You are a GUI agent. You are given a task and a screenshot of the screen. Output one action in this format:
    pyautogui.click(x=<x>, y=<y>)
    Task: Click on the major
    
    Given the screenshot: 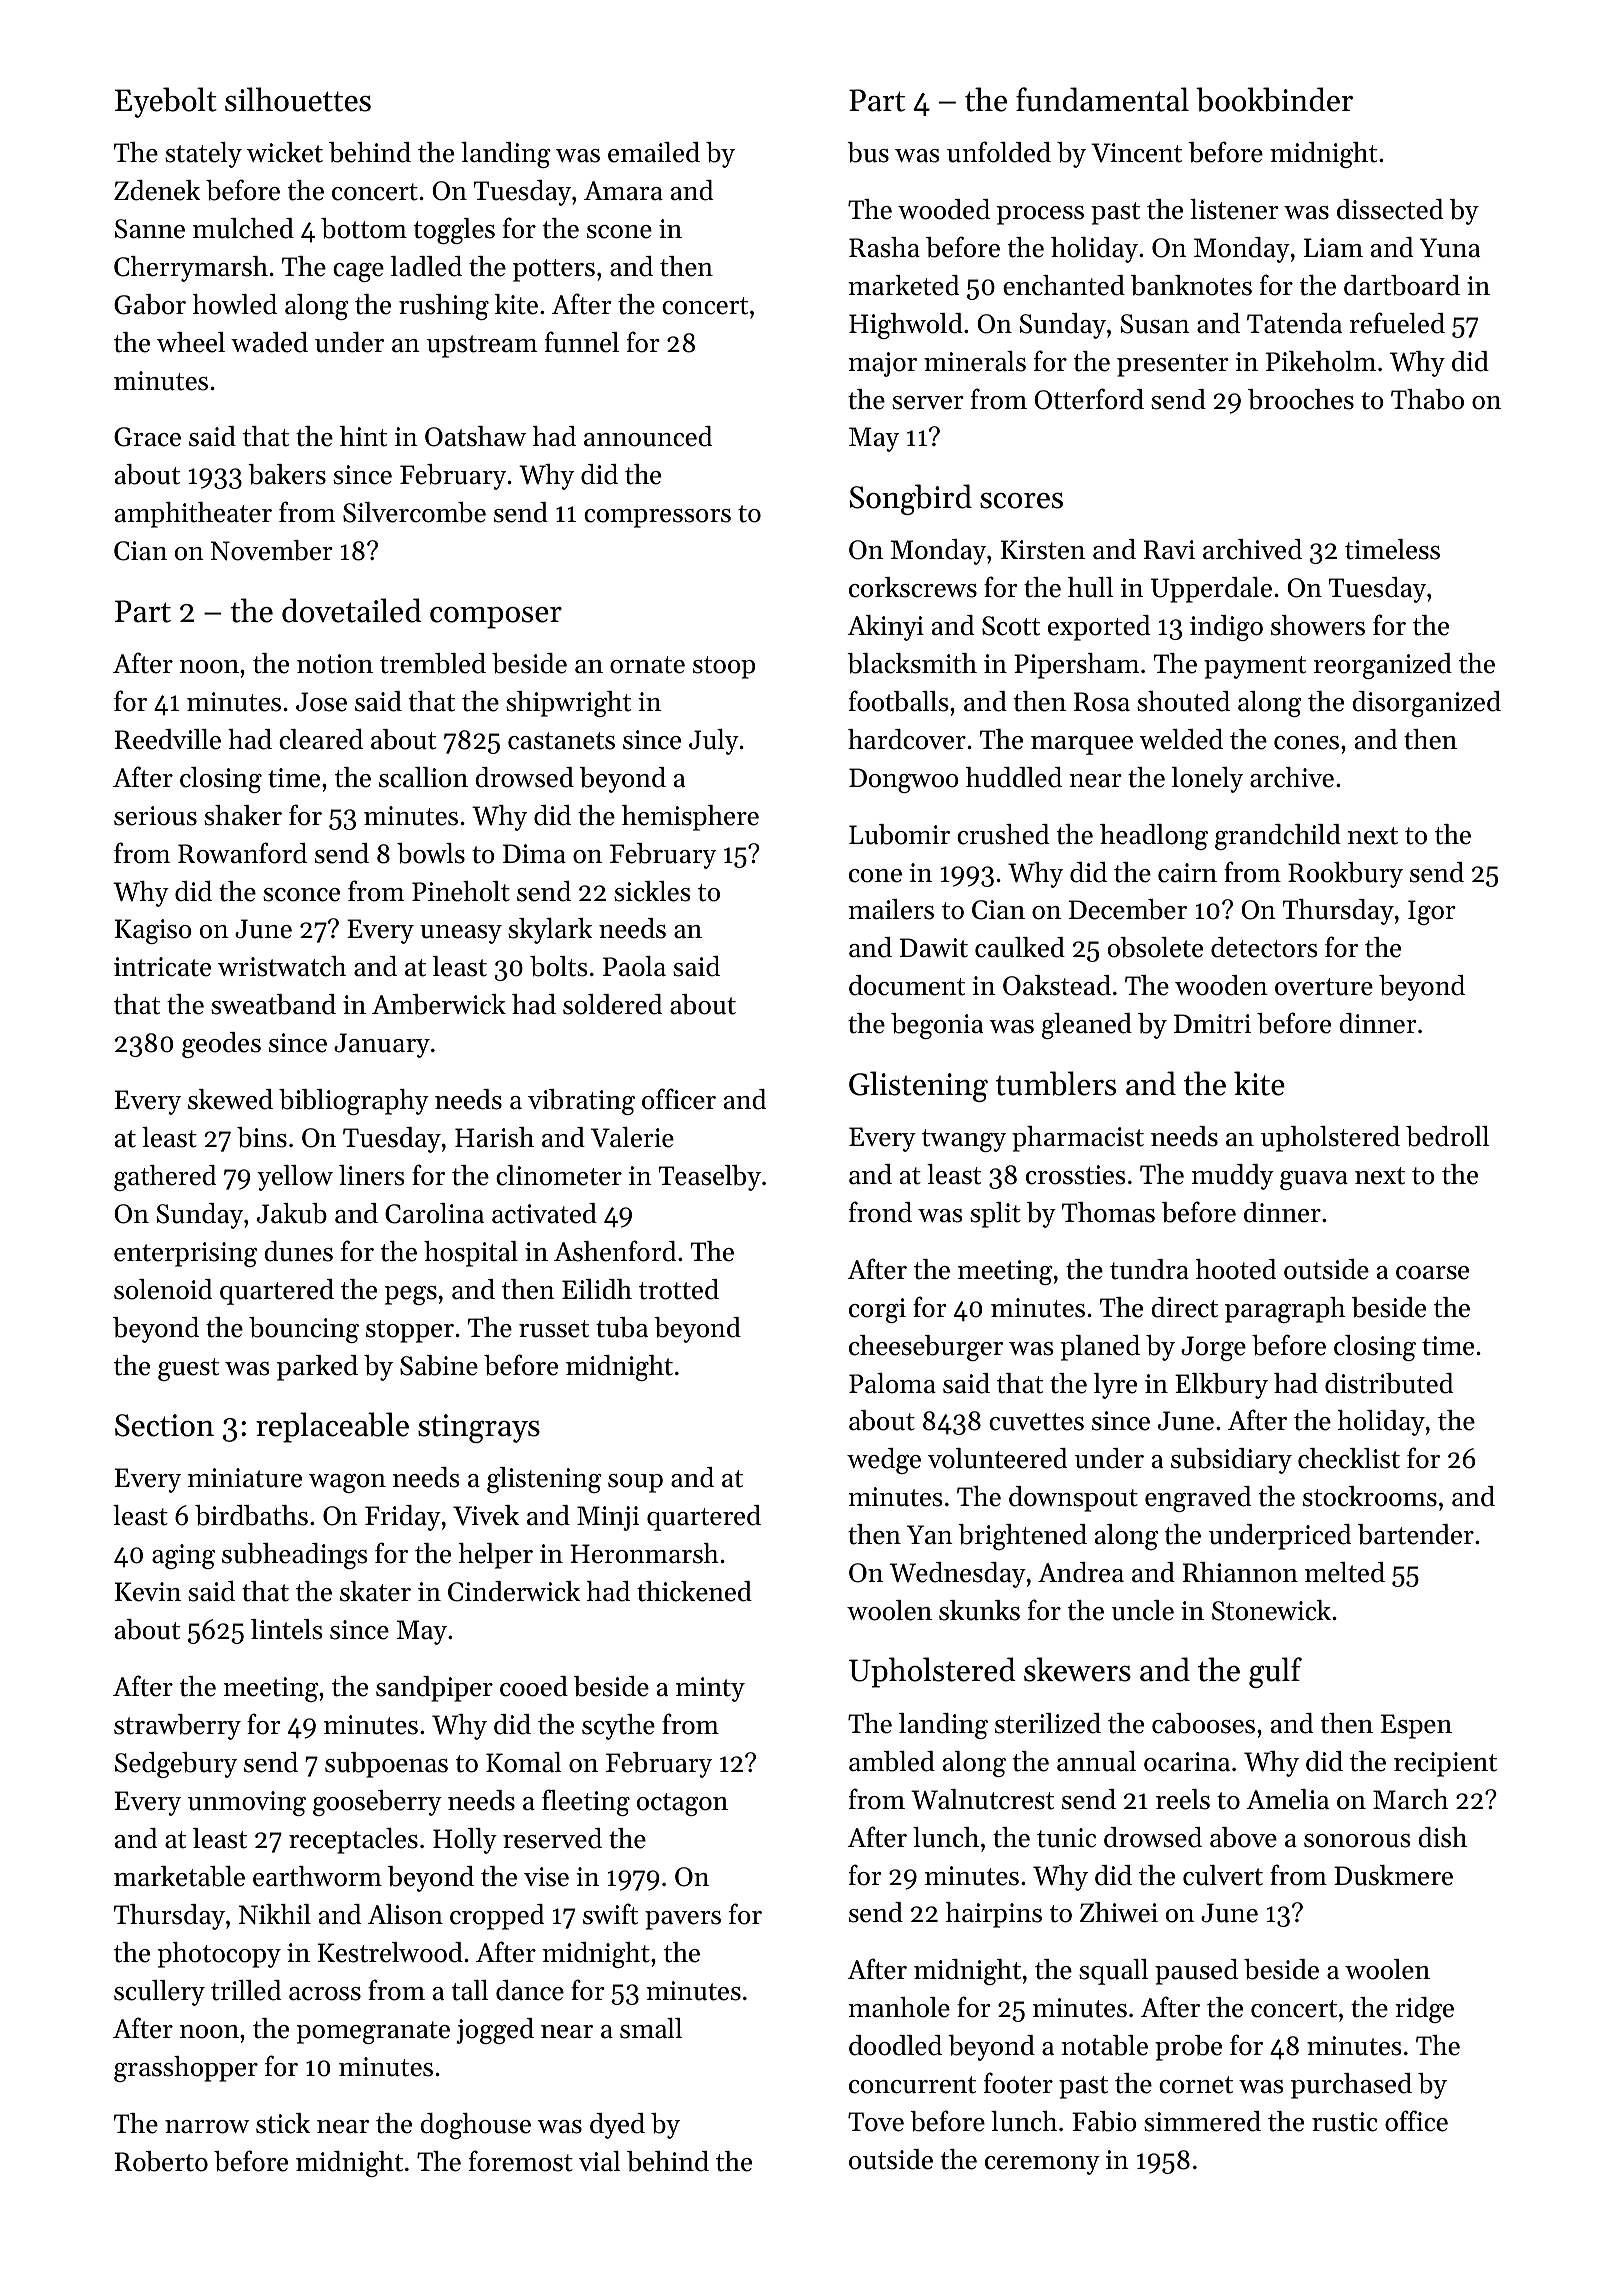 What is the action you would take?
    pyautogui.click(x=883, y=364)
